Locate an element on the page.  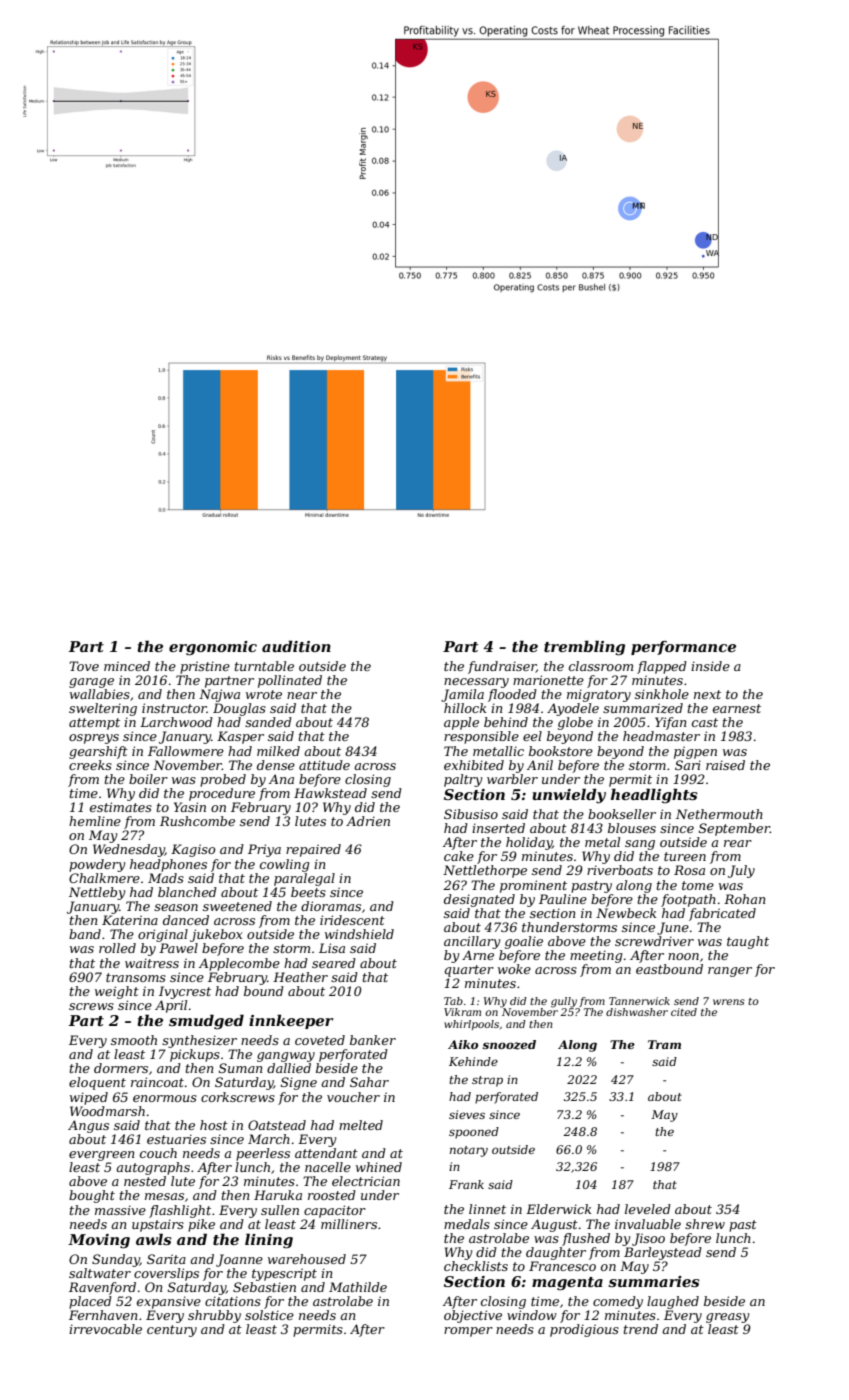
flapped is located at coordinates (662, 667).
